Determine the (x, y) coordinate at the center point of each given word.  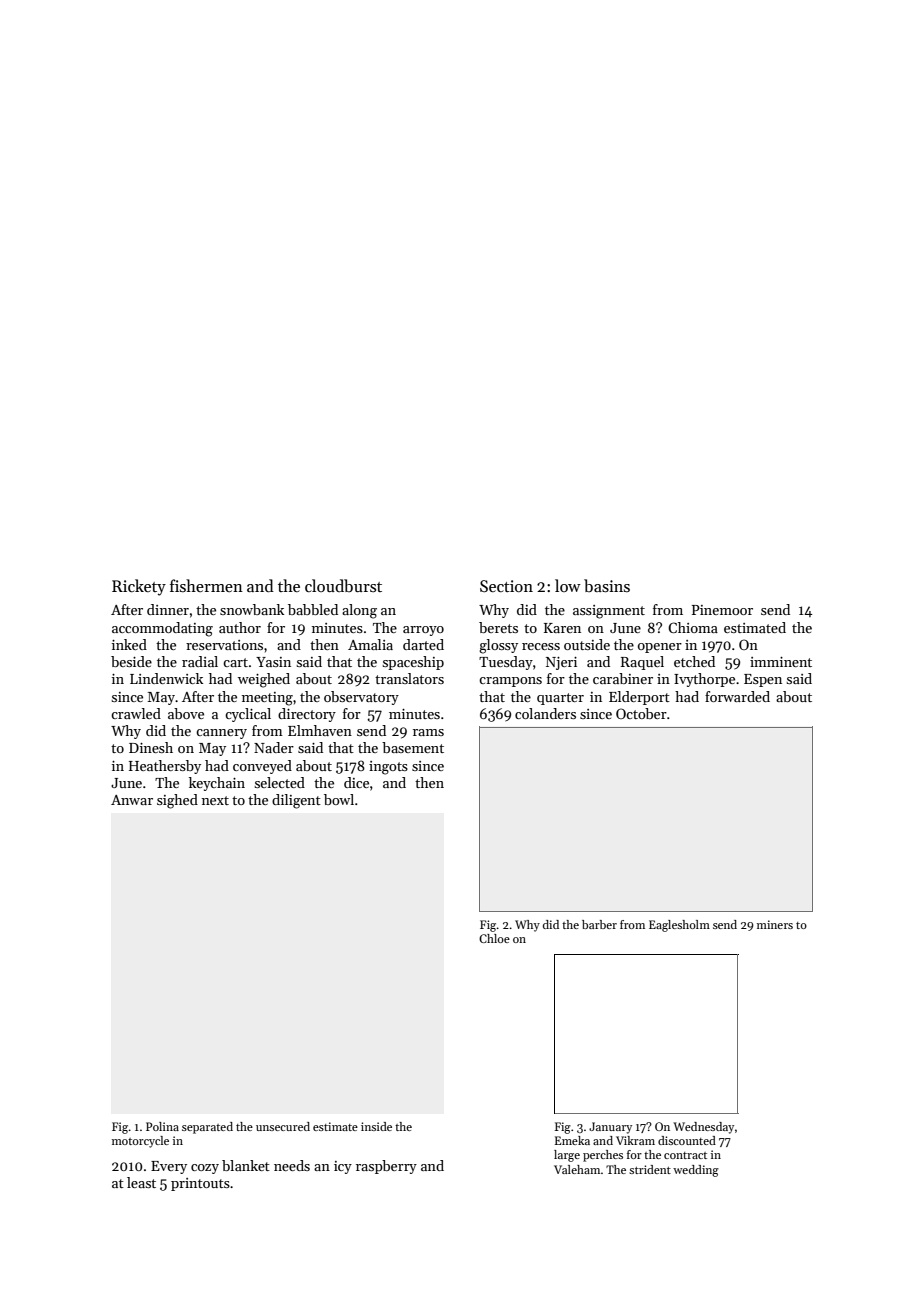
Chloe (494, 938)
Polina (162, 1126)
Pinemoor (722, 610)
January (610, 1128)
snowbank (252, 609)
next (215, 800)
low (568, 585)
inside (376, 1126)
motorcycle (140, 1142)
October (641, 713)
